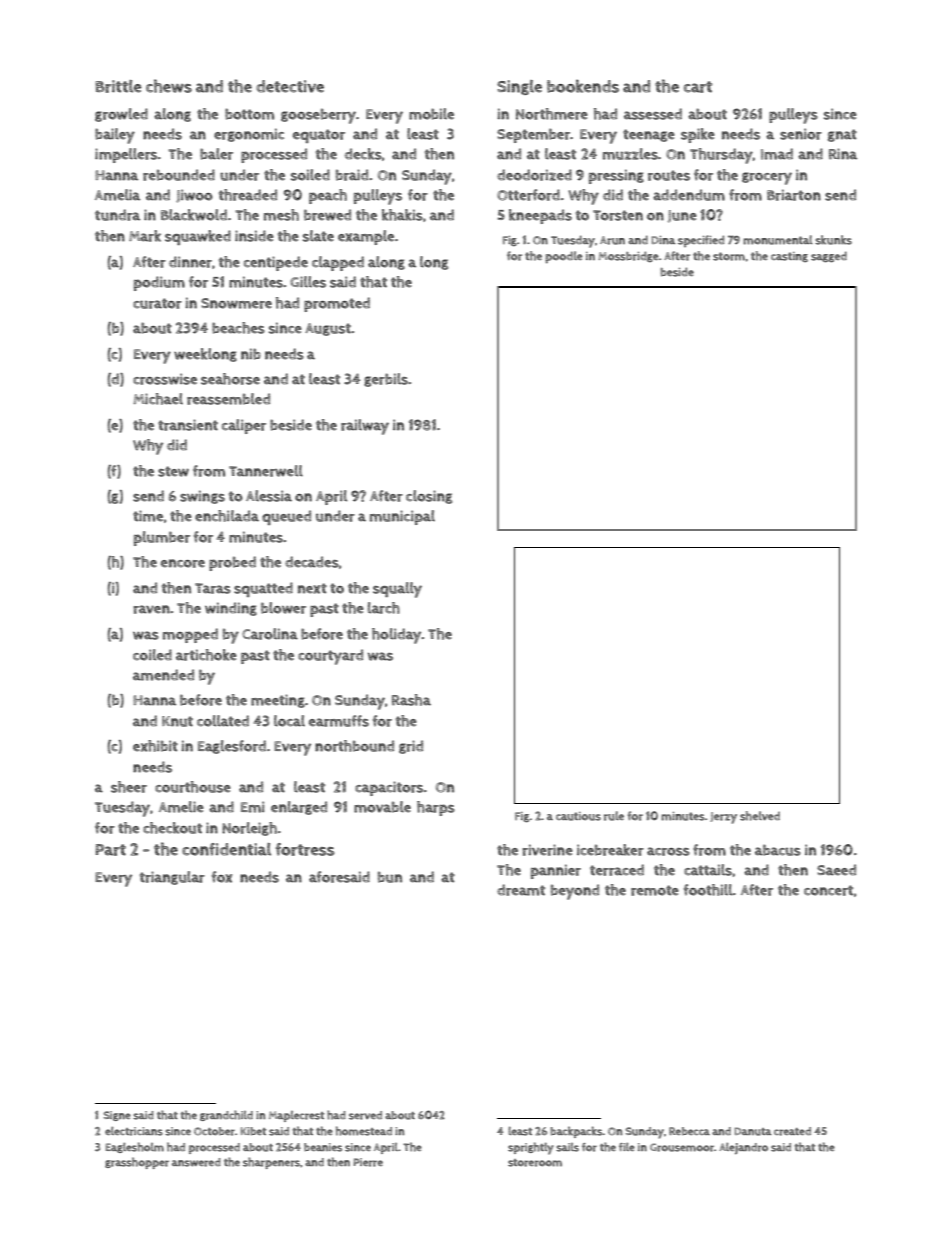  I want to click on Northmere, so click(552, 114).
